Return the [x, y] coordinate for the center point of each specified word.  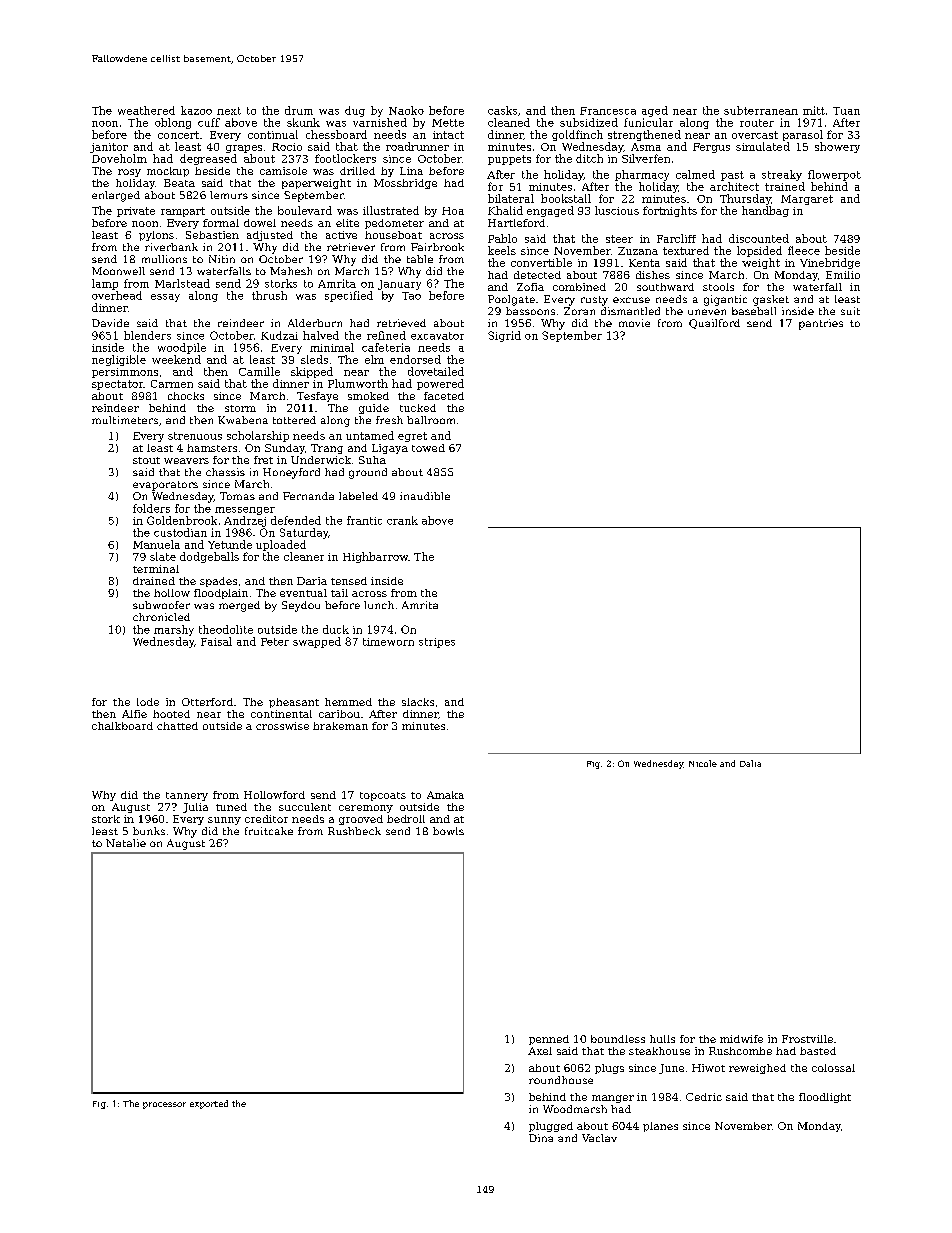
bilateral [511, 198]
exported [209, 1104]
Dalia [750, 763]
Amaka [445, 795]
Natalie [126, 843]
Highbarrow [375, 557]
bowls [448, 831]
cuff [209, 122]
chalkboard [122, 726]
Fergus [711, 148]
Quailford [714, 324]
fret [263, 460]
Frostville [807, 1039]
